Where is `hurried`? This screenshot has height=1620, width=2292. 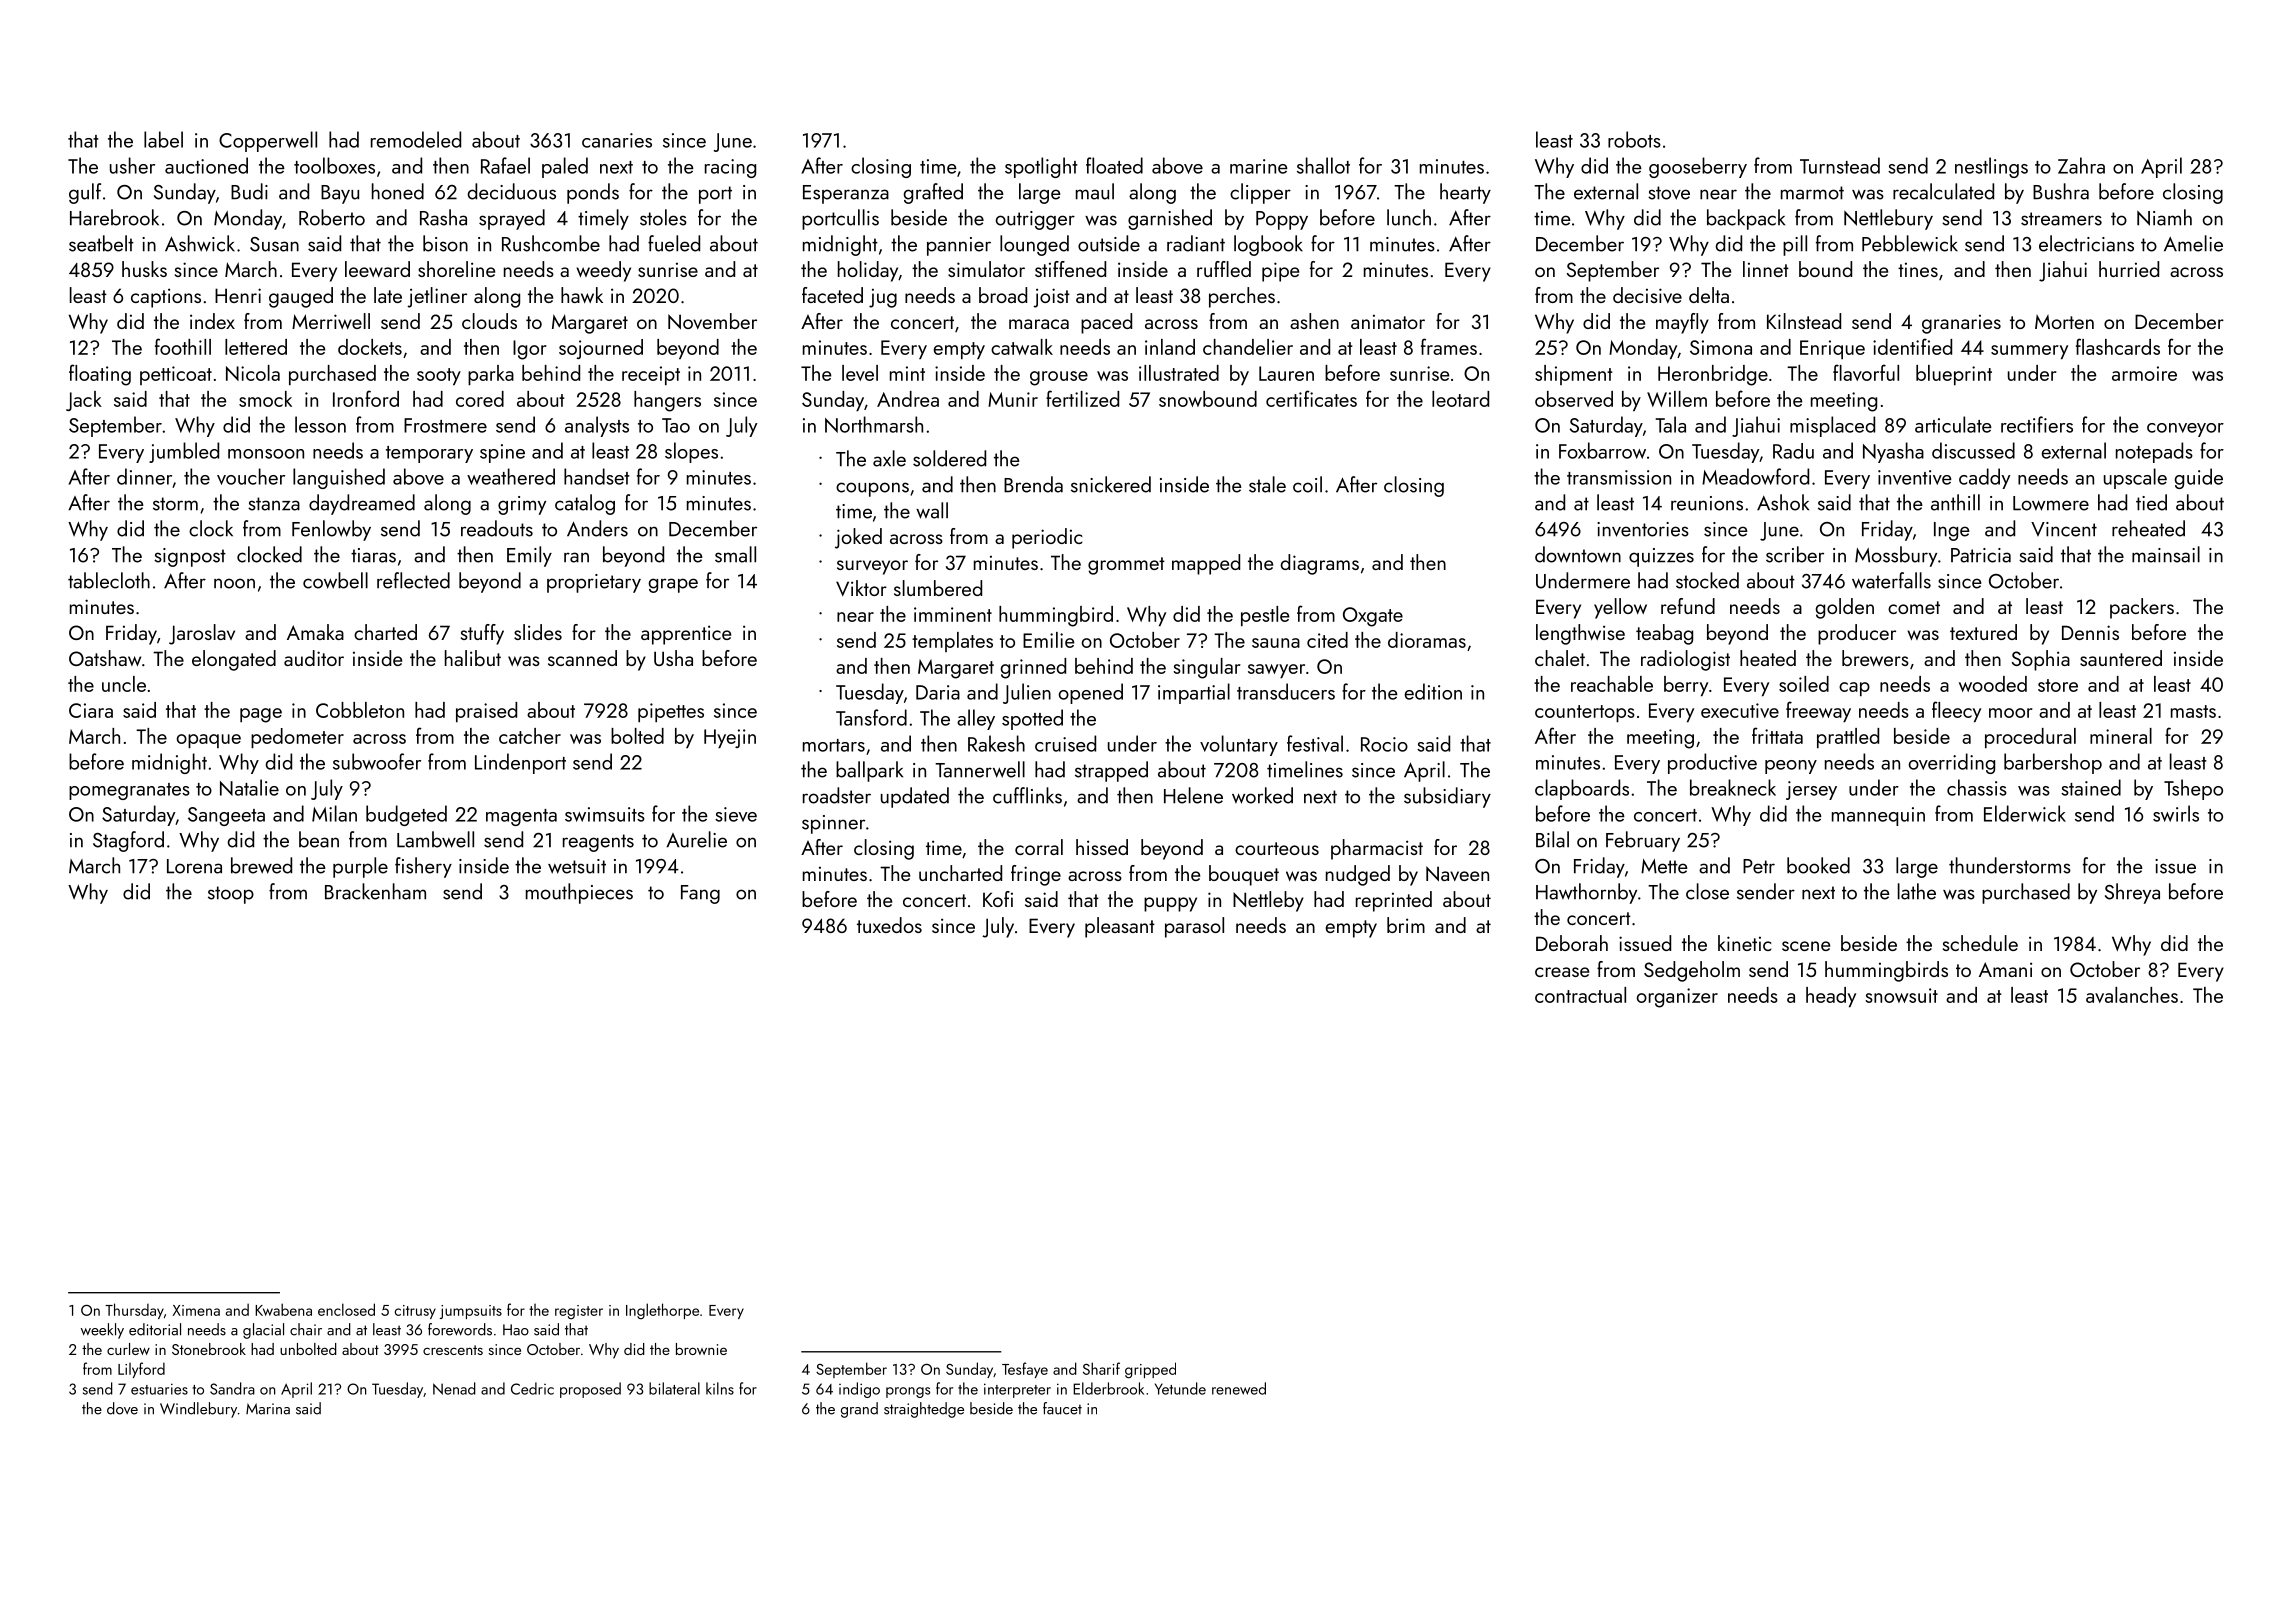
hurried is located at coordinates (2129, 269).
